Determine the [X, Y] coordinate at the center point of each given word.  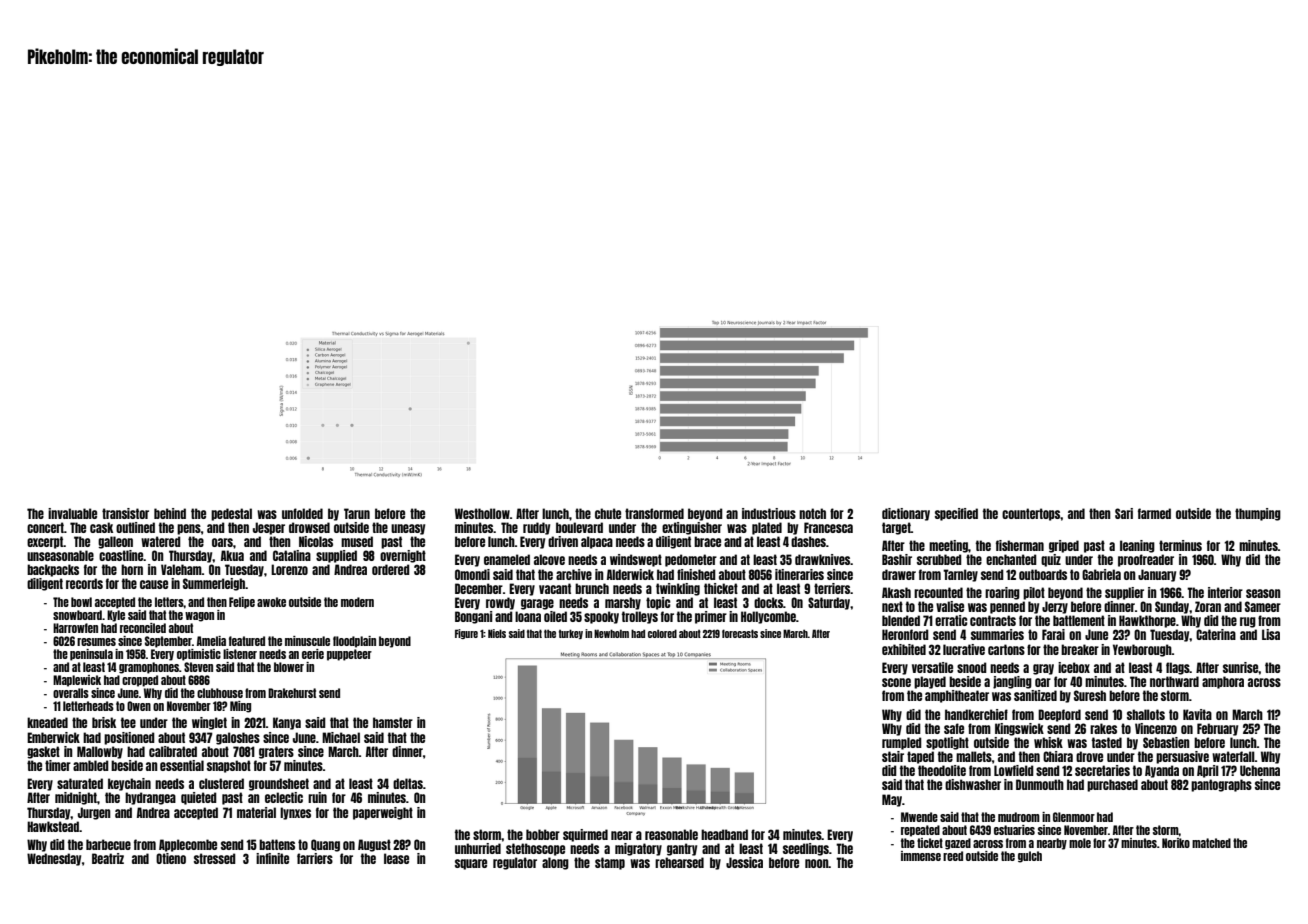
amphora [1223, 682]
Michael [341, 737]
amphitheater [957, 696]
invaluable [72, 513]
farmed [1154, 513]
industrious [769, 513]
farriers [315, 858]
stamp [610, 863]
